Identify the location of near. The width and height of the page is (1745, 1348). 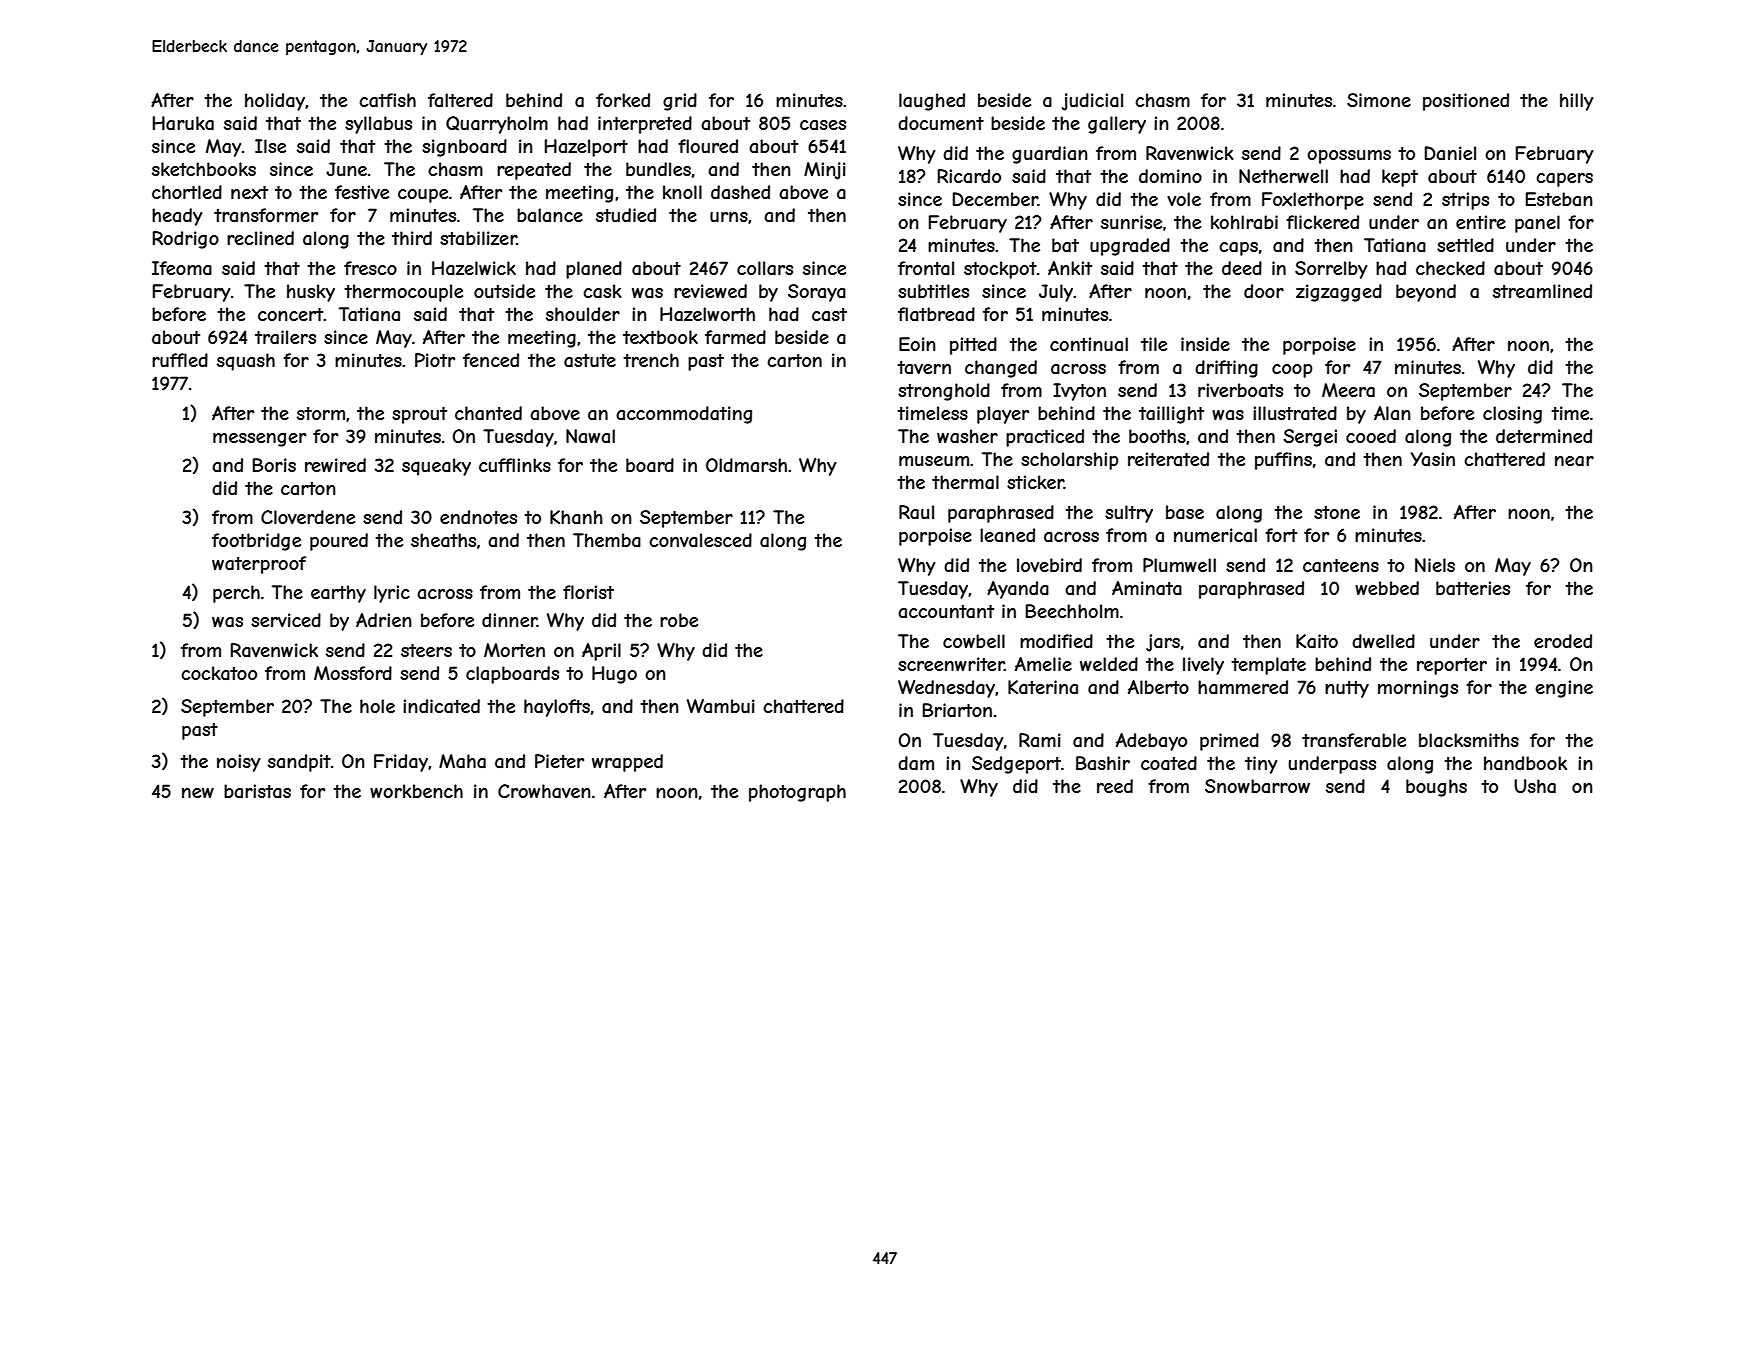
(1574, 461).
